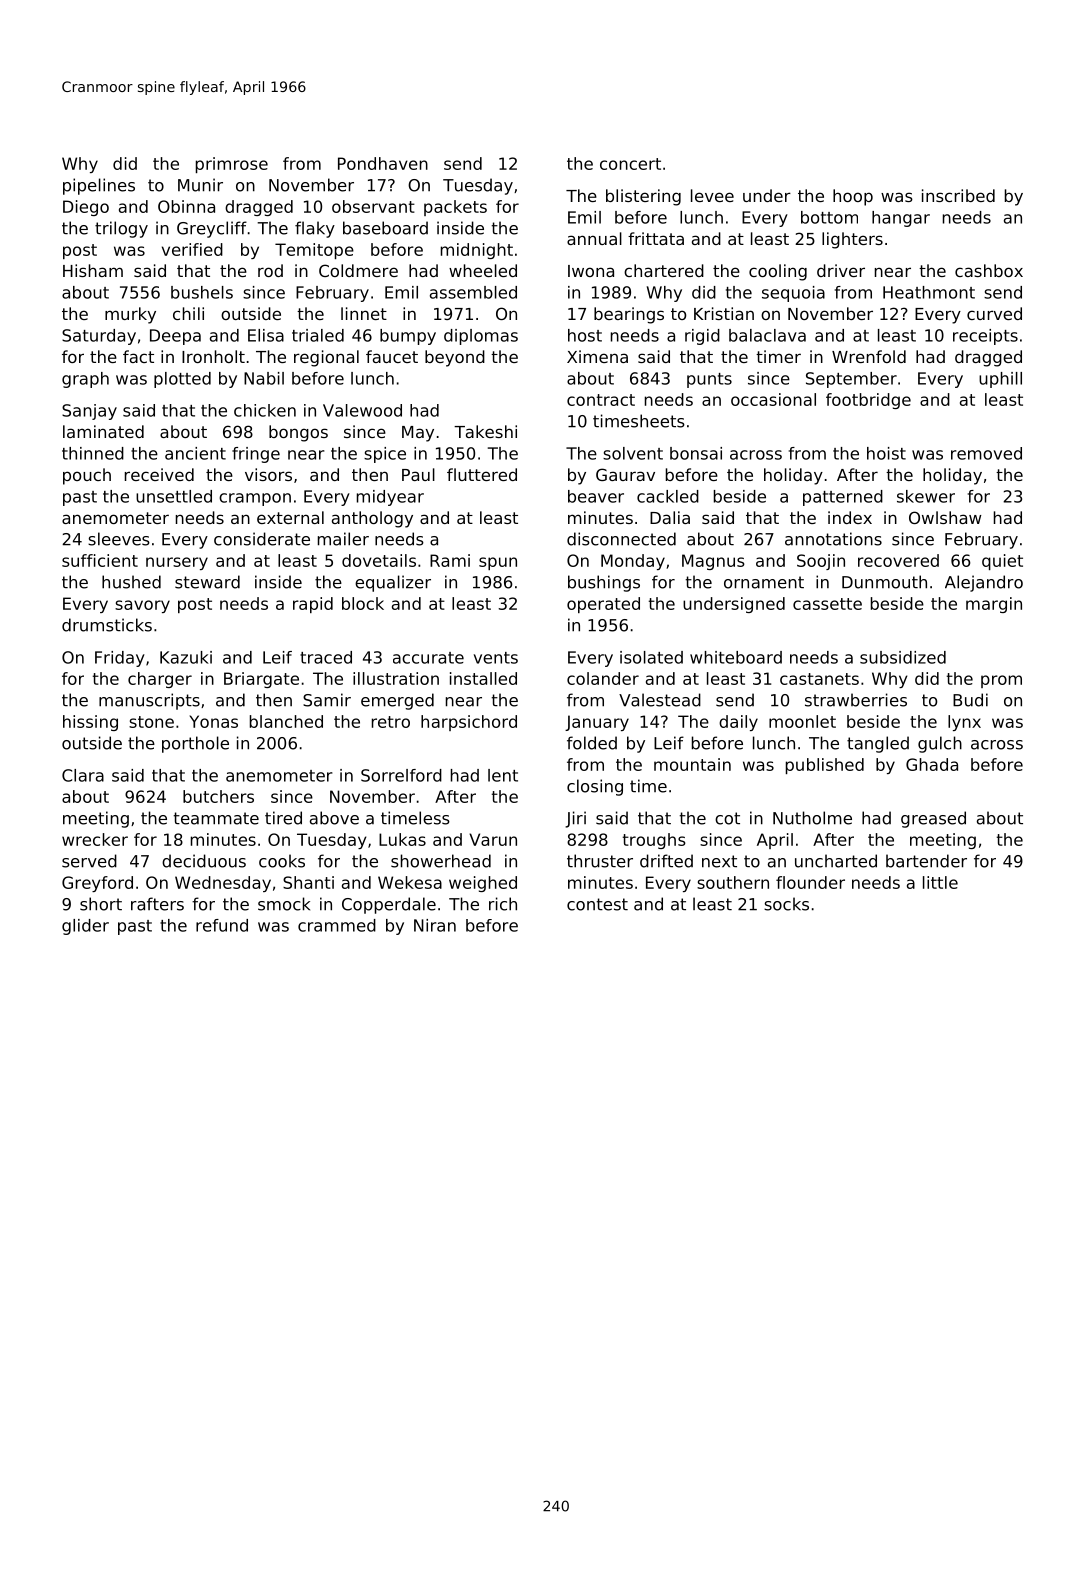 This screenshot has width=1085, height=1572. Describe the element at coordinates (107, 625) in the screenshot. I see `drumsticks` at that location.
